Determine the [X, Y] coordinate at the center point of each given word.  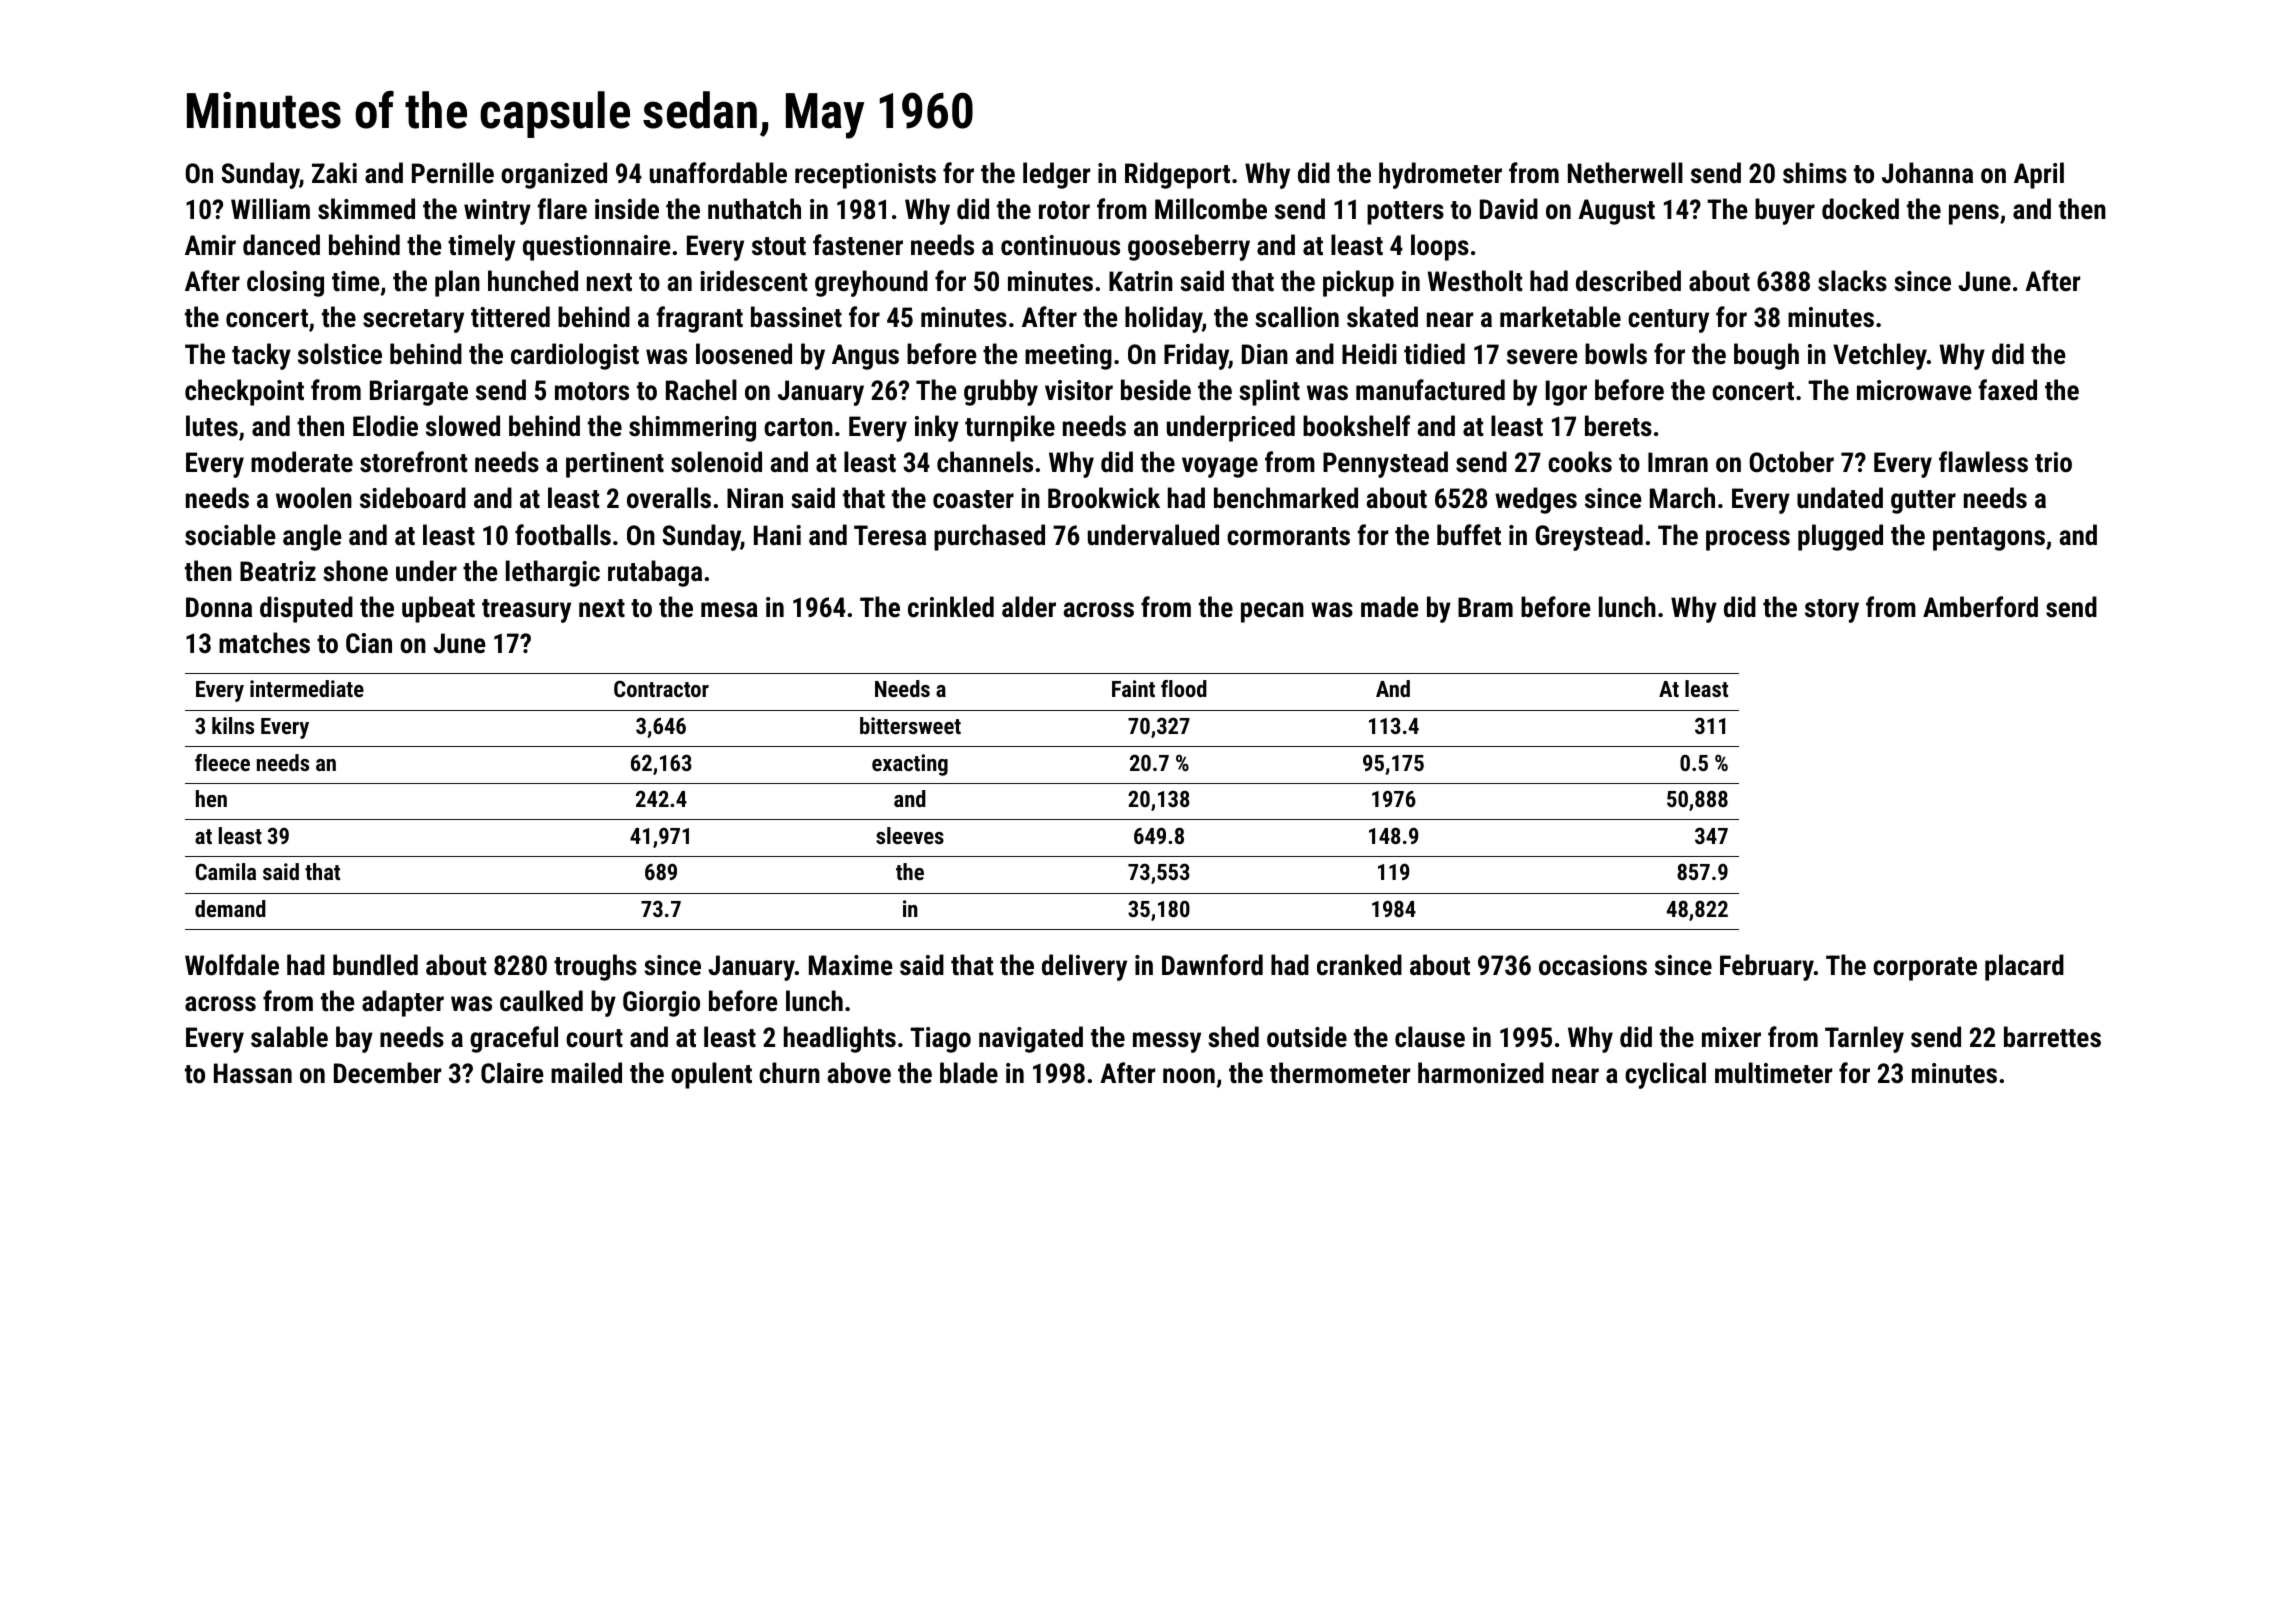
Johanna [1927, 173]
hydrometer [1440, 175]
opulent [711, 1075]
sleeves [910, 835]
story [1832, 611]
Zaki [334, 173]
